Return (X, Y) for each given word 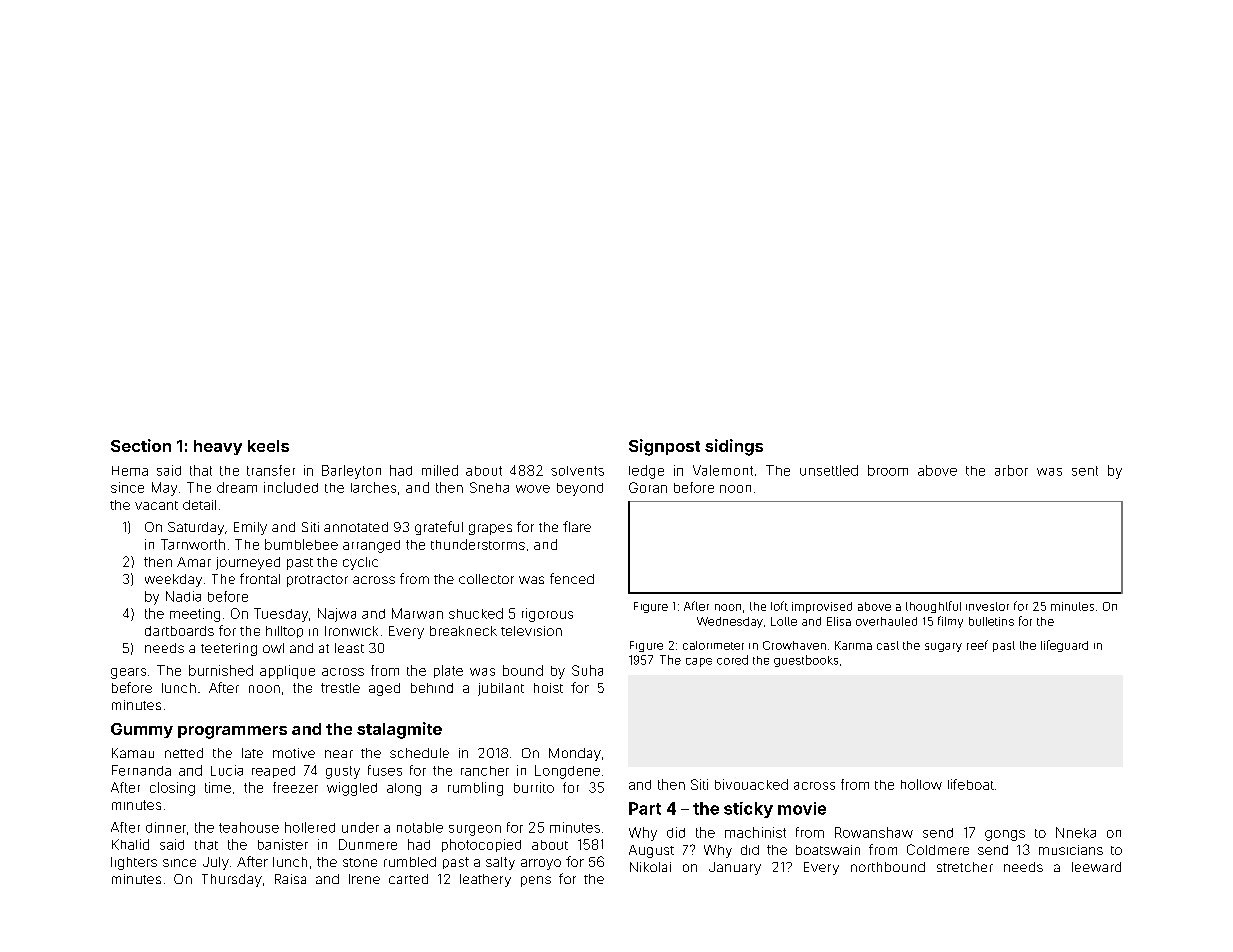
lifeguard (1064, 646)
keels (268, 446)
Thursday (232, 880)
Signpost (664, 447)
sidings (734, 447)
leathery (485, 880)
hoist (548, 688)
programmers (232, 732)
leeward (1096, 867)
